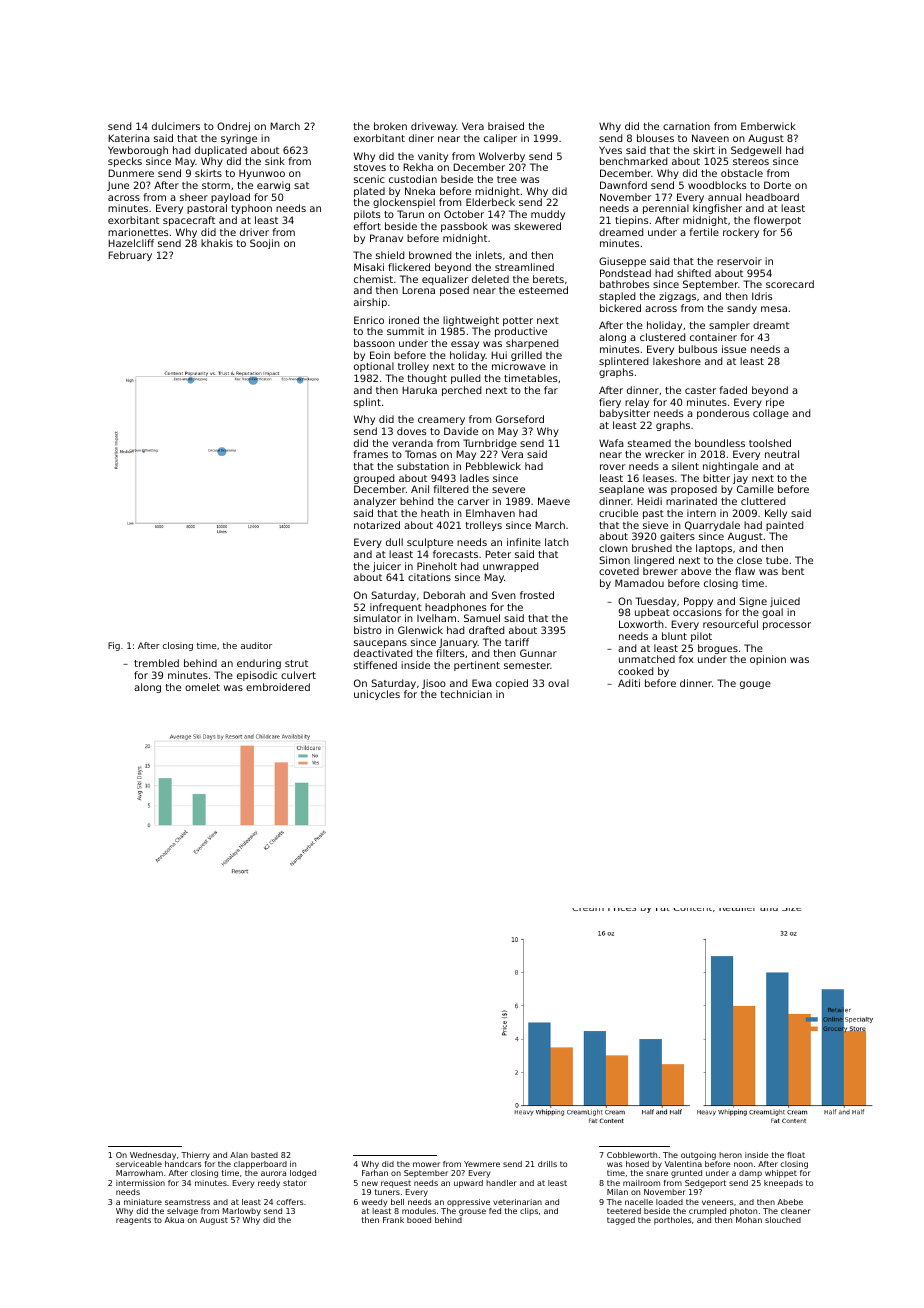  I want to click on dull, so click(394, 542).
